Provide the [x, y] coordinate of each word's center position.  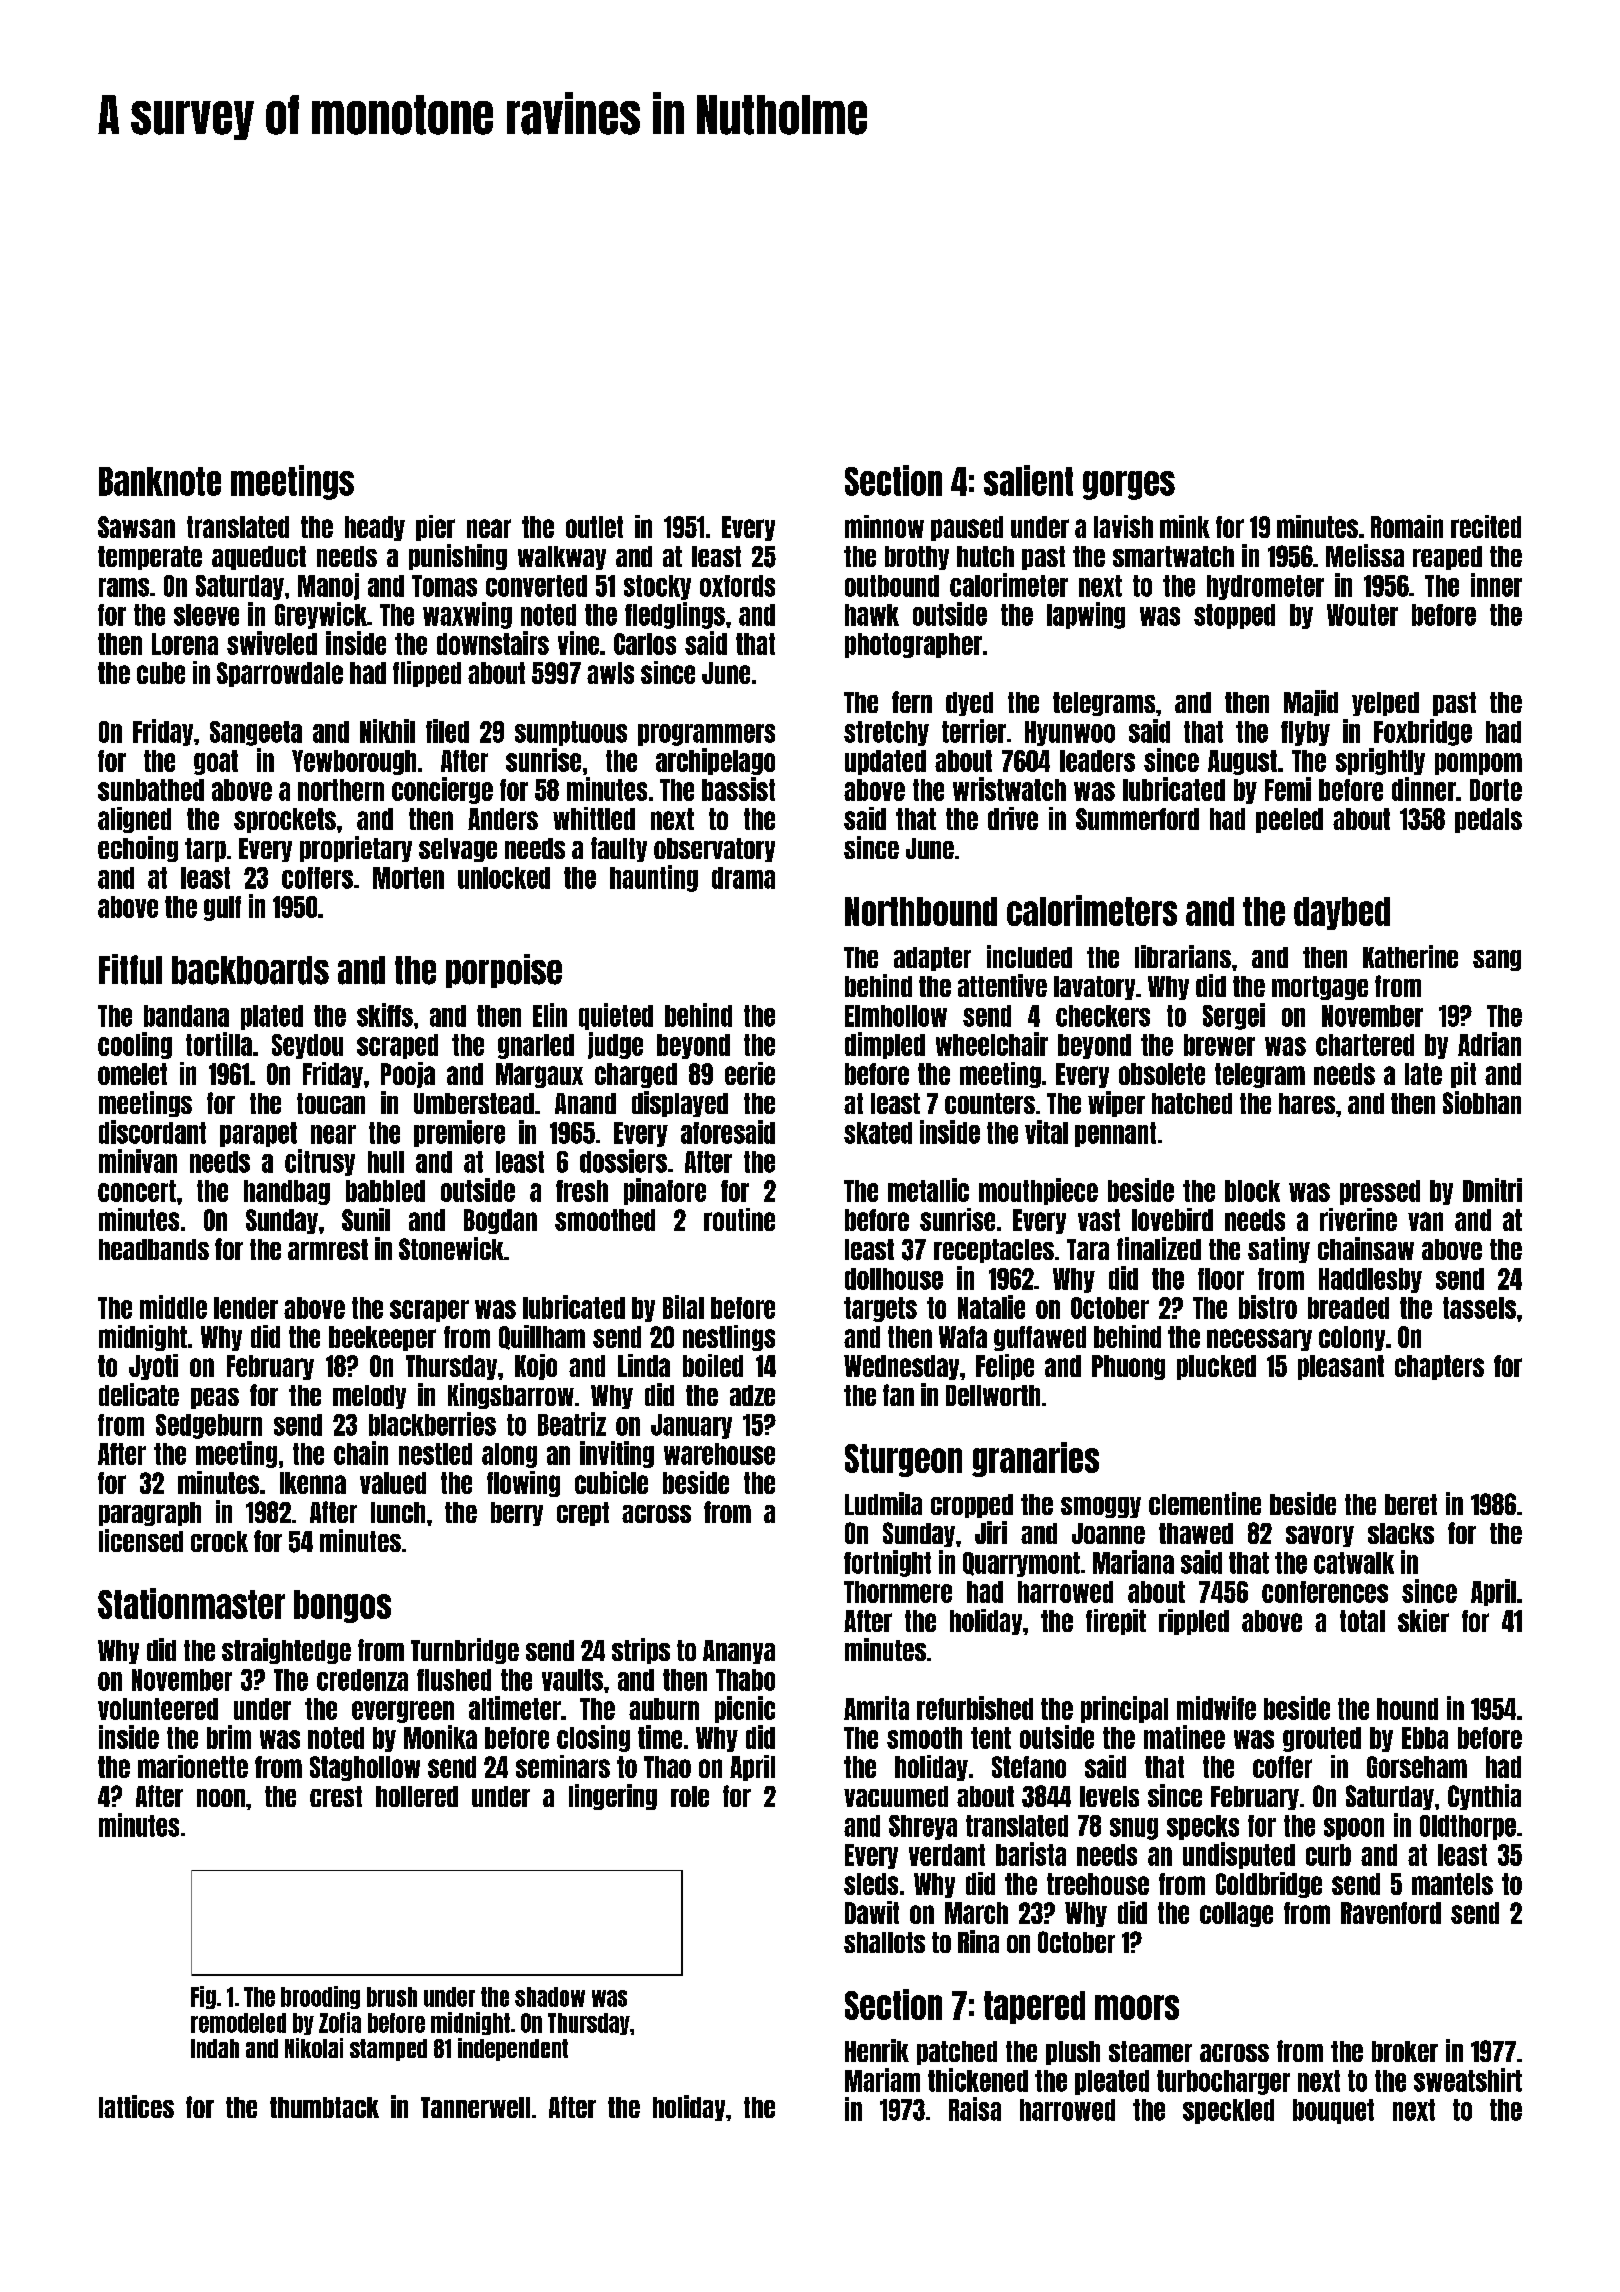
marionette [193, 1766]
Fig [203, 1997]
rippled [1194, 1622]
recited [1486, 526]
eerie [750, 1073]
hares [1307, 1103]
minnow [884, 526]
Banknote [160, 481]
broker [1405, 2051]
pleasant [1341, 1367]
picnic [745, 1709]
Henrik [877, 2050]
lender [246, 1308]
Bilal [683, 1307]
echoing [138, 849]
